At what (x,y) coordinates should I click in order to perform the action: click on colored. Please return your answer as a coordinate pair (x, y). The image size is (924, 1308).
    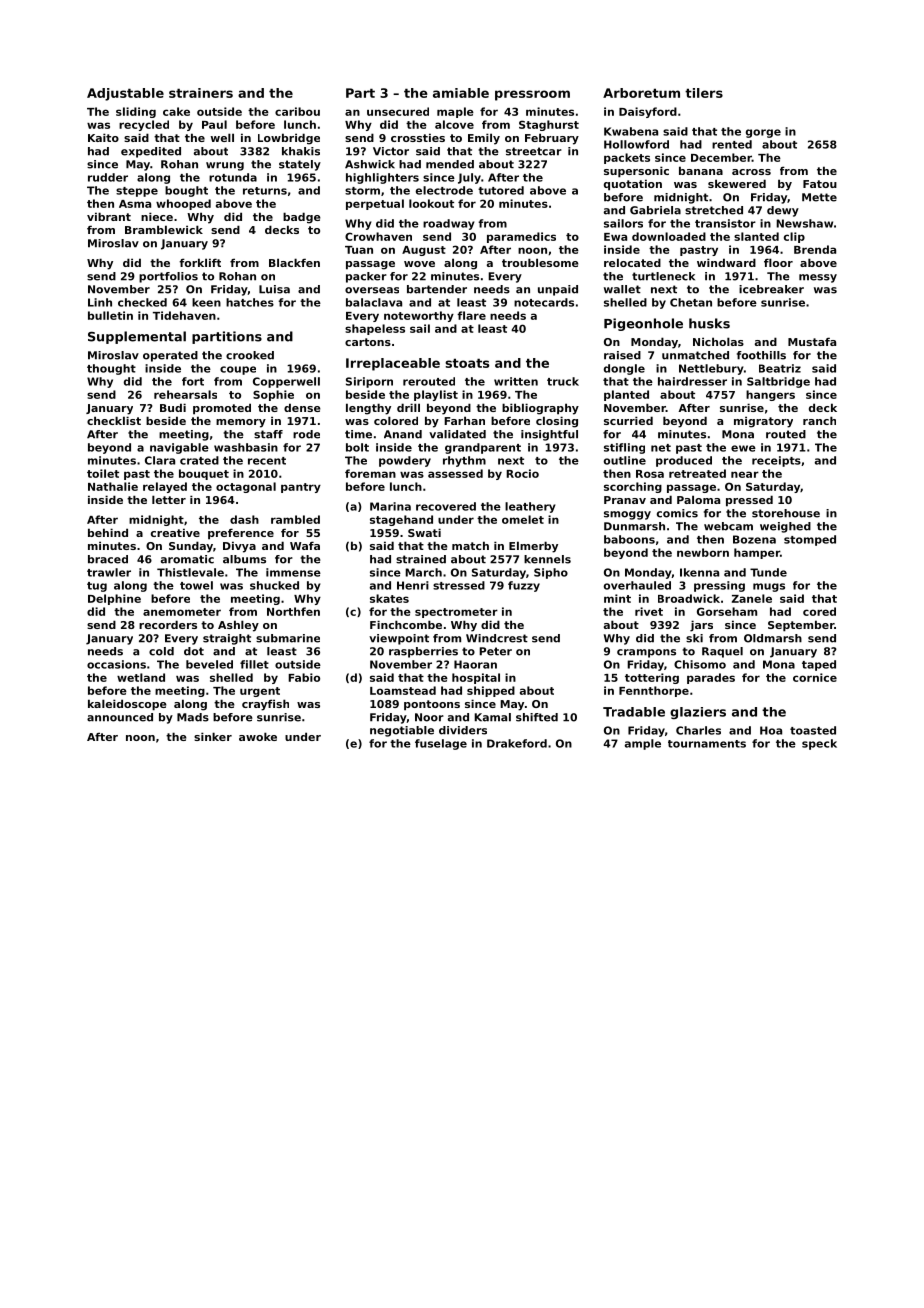
    Looking at the image, I should click on (396, 420).
